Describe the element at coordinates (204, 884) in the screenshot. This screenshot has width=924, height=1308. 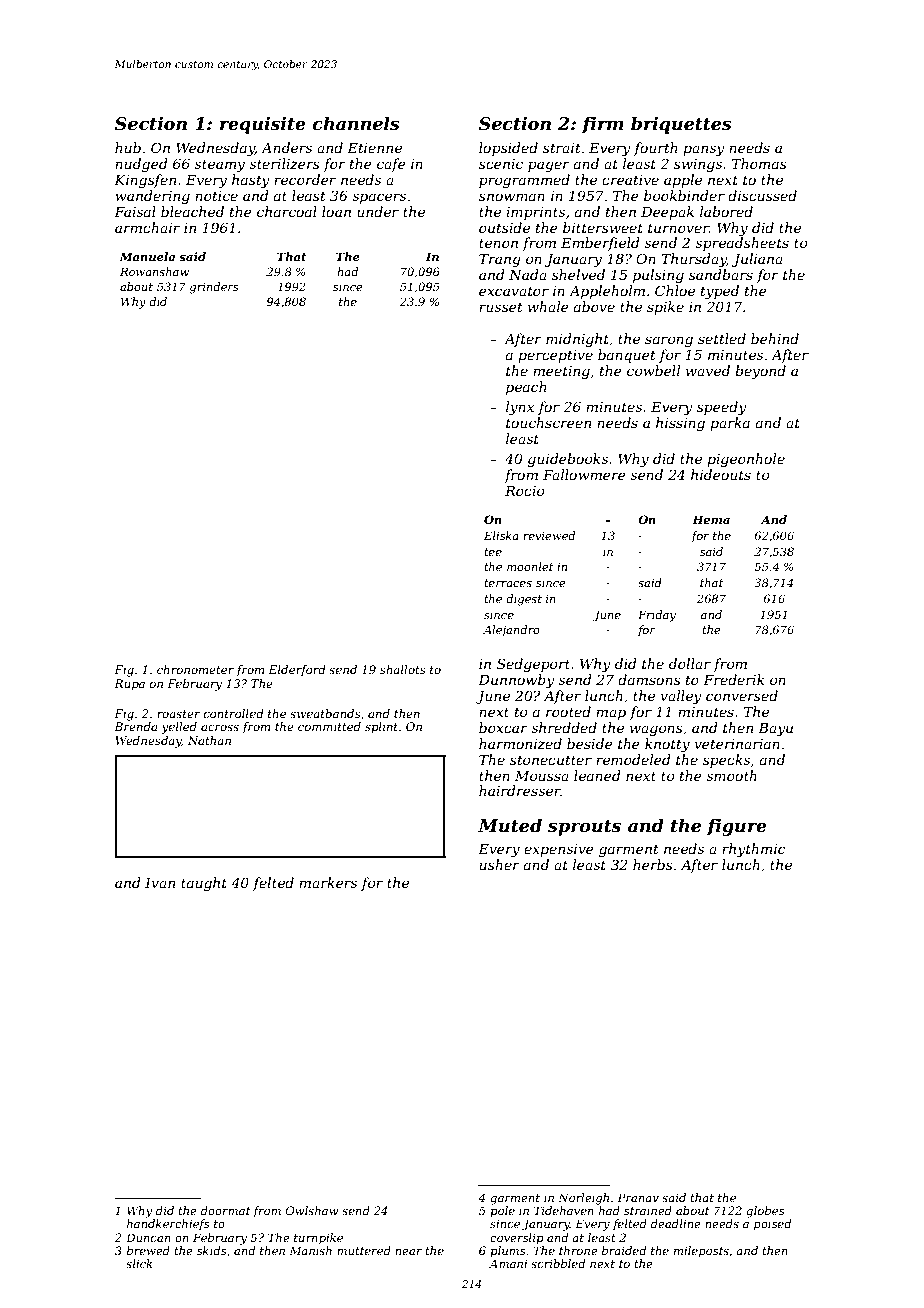
I see `taught` at that location.
